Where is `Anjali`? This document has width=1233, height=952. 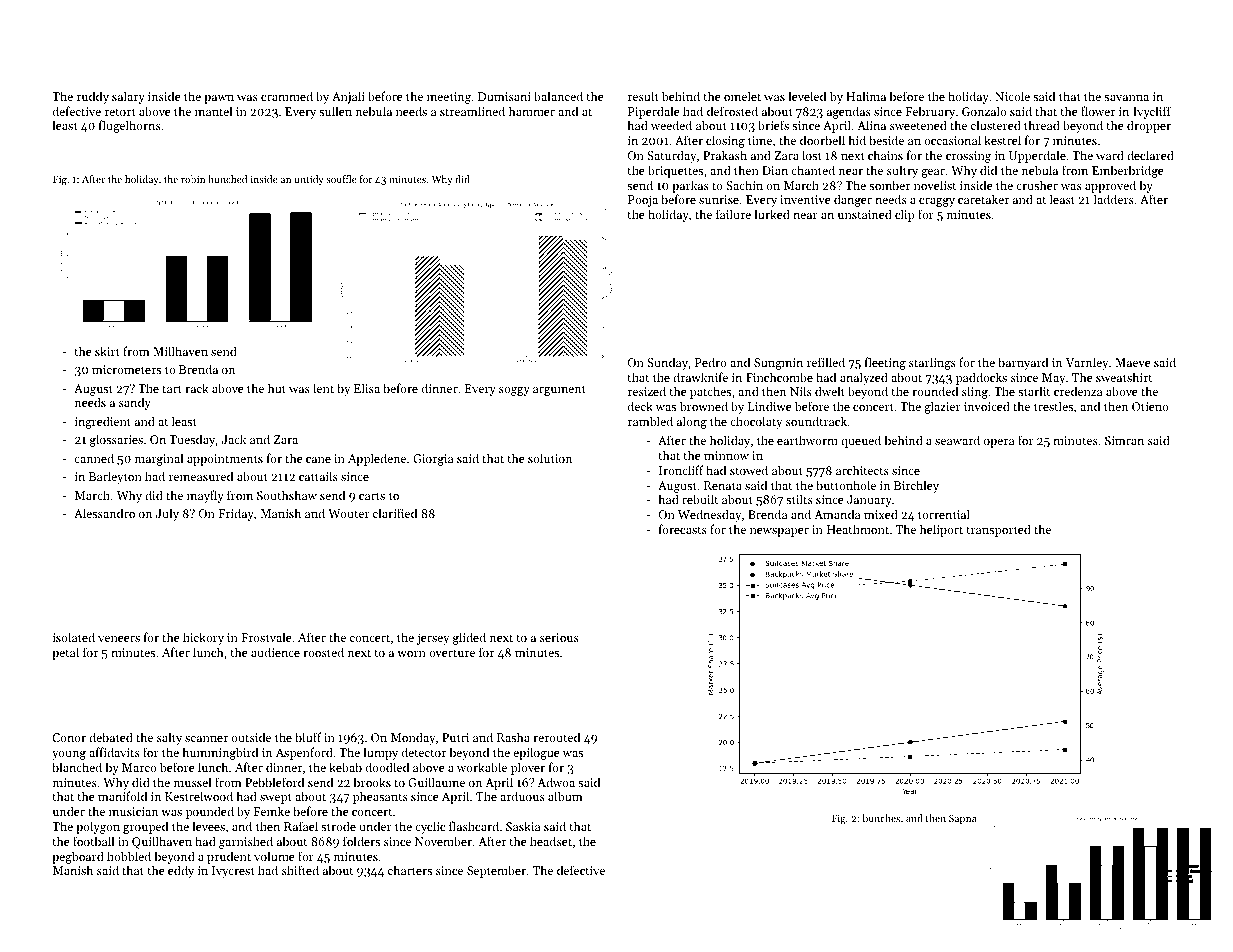
Anjali is located at coordinates (348, 97).
